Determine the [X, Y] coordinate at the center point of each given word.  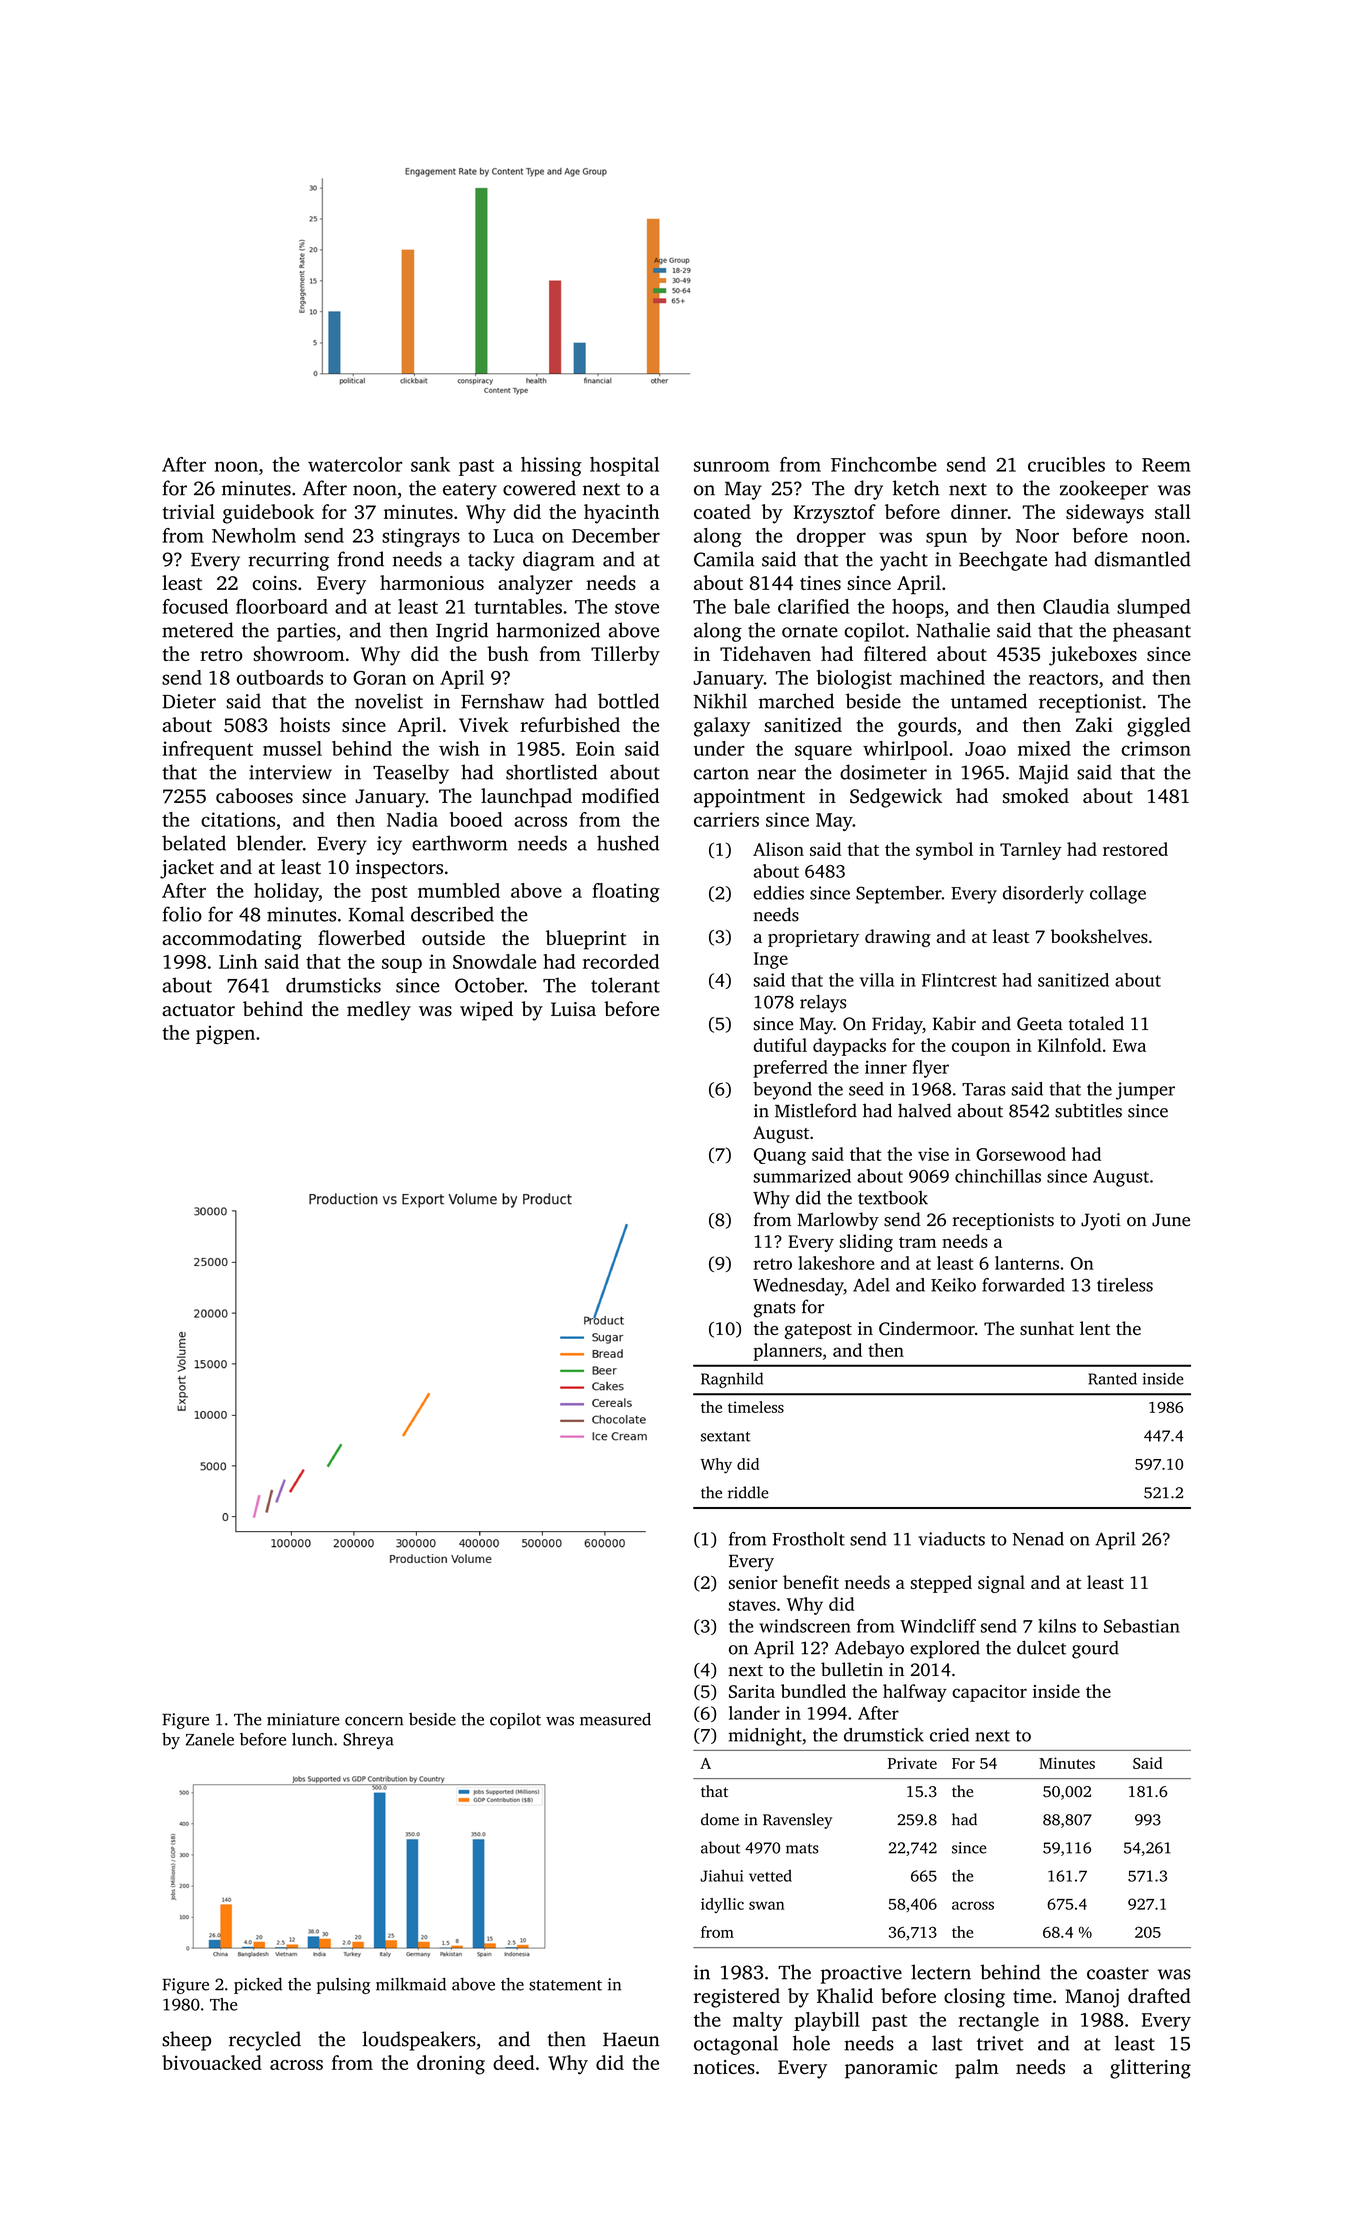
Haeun [631, 2039]
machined [942, 677]
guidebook [268, 514]
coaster [1118, 1973]
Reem [1166, 465]
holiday [286, 892]
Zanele [210, 1739]
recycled [265, 2041]
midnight [765, 1737]
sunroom [732, 466]
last [947, 2043]
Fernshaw [502, 701]
